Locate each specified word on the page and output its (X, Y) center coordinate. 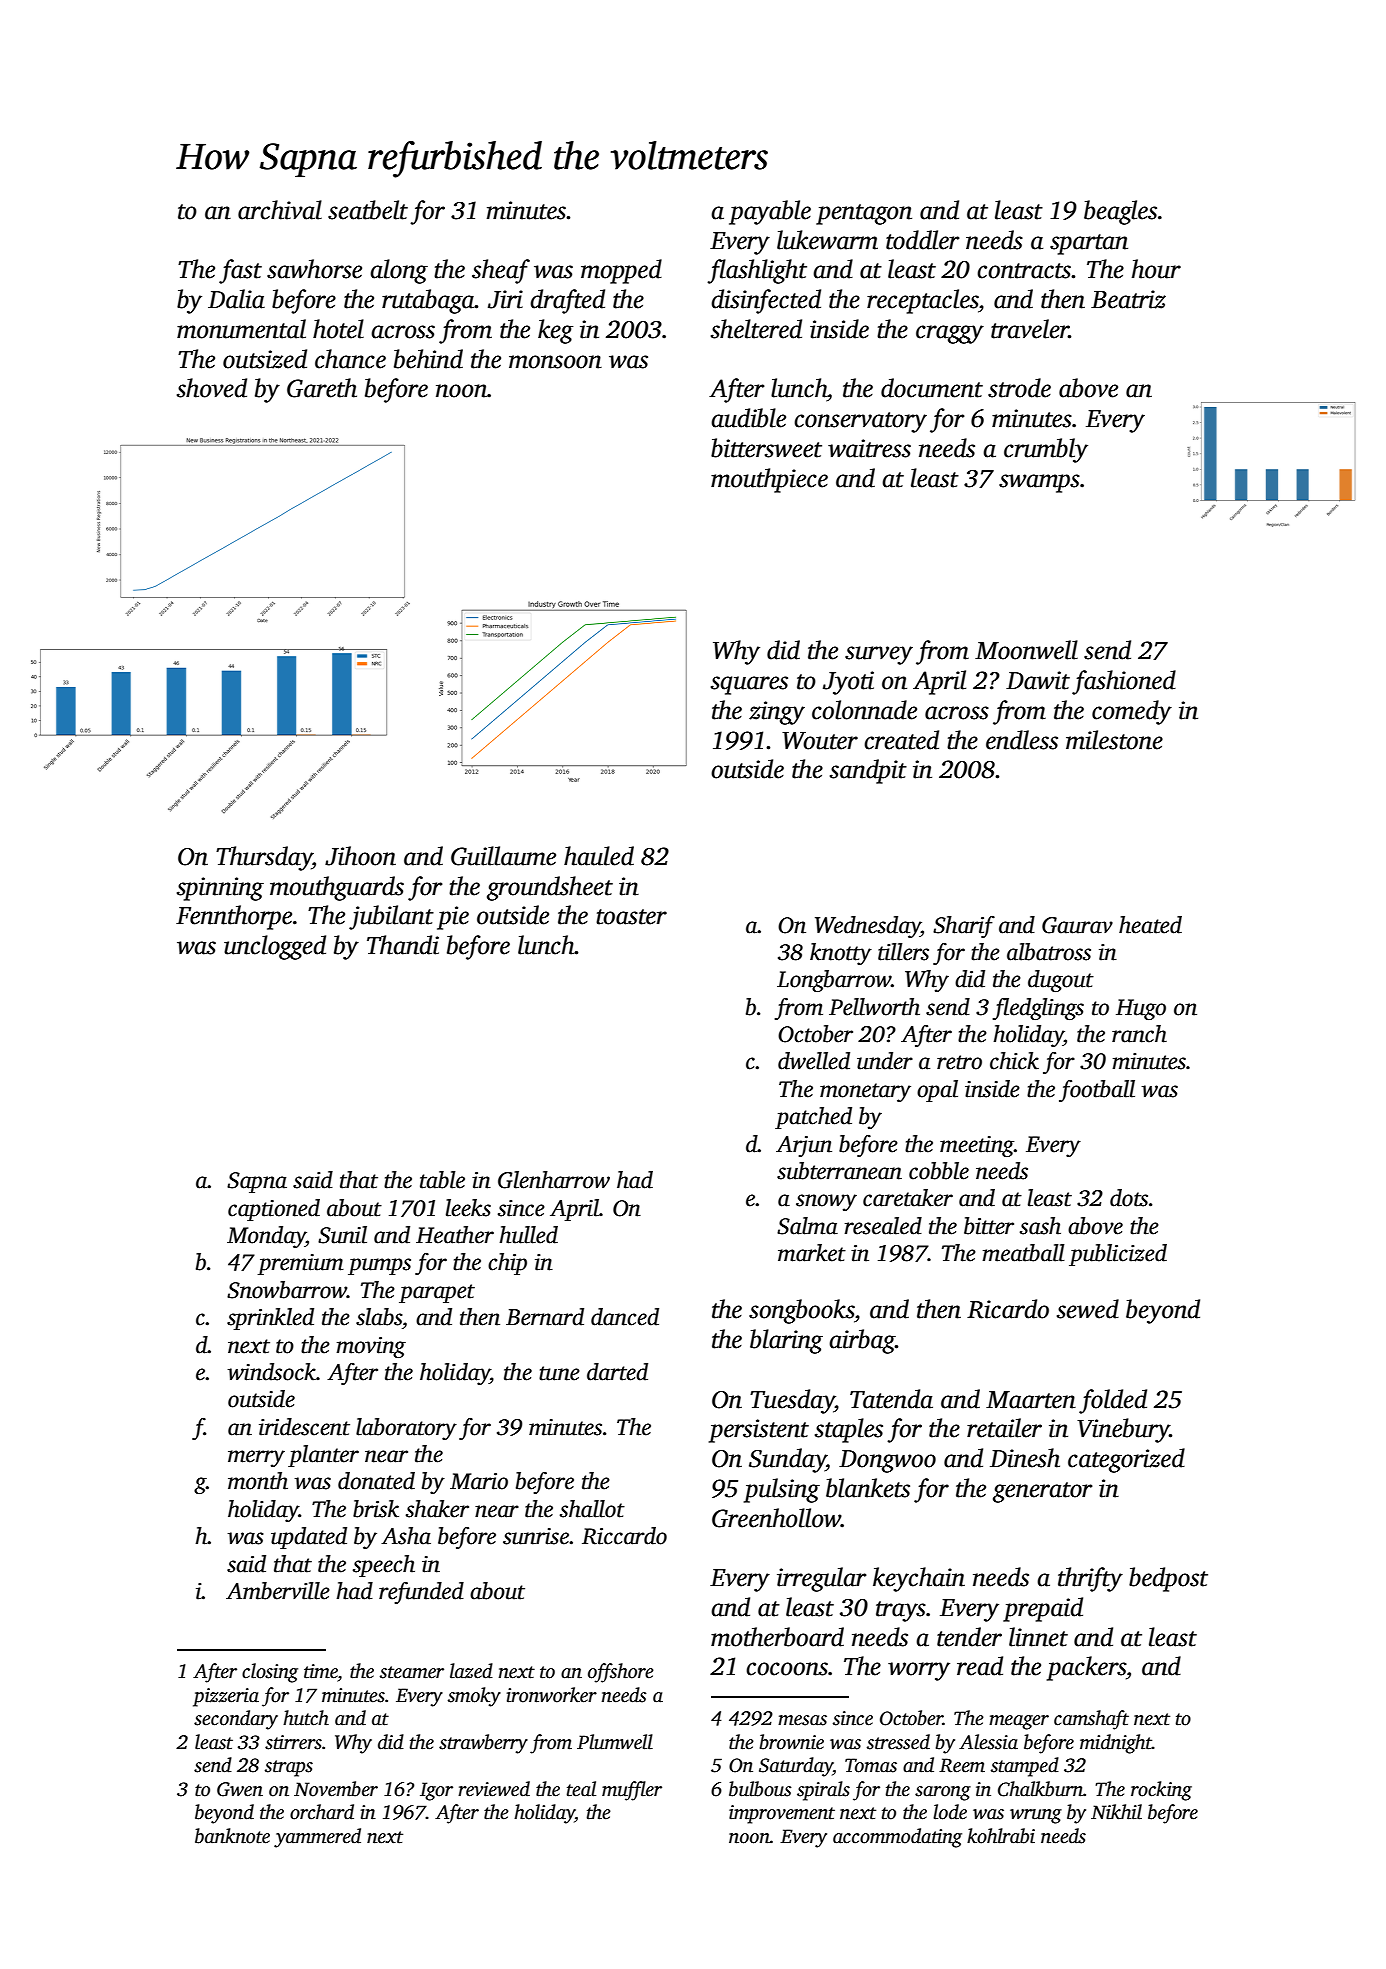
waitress (869, 448)
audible (748, 418)
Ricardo (1008, 1309)
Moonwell (1026, 650)
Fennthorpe (234, 917)
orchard (322, 1812)
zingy (777, 713)
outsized (265, 359)
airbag (862, 1341)
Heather (455, 1235)
